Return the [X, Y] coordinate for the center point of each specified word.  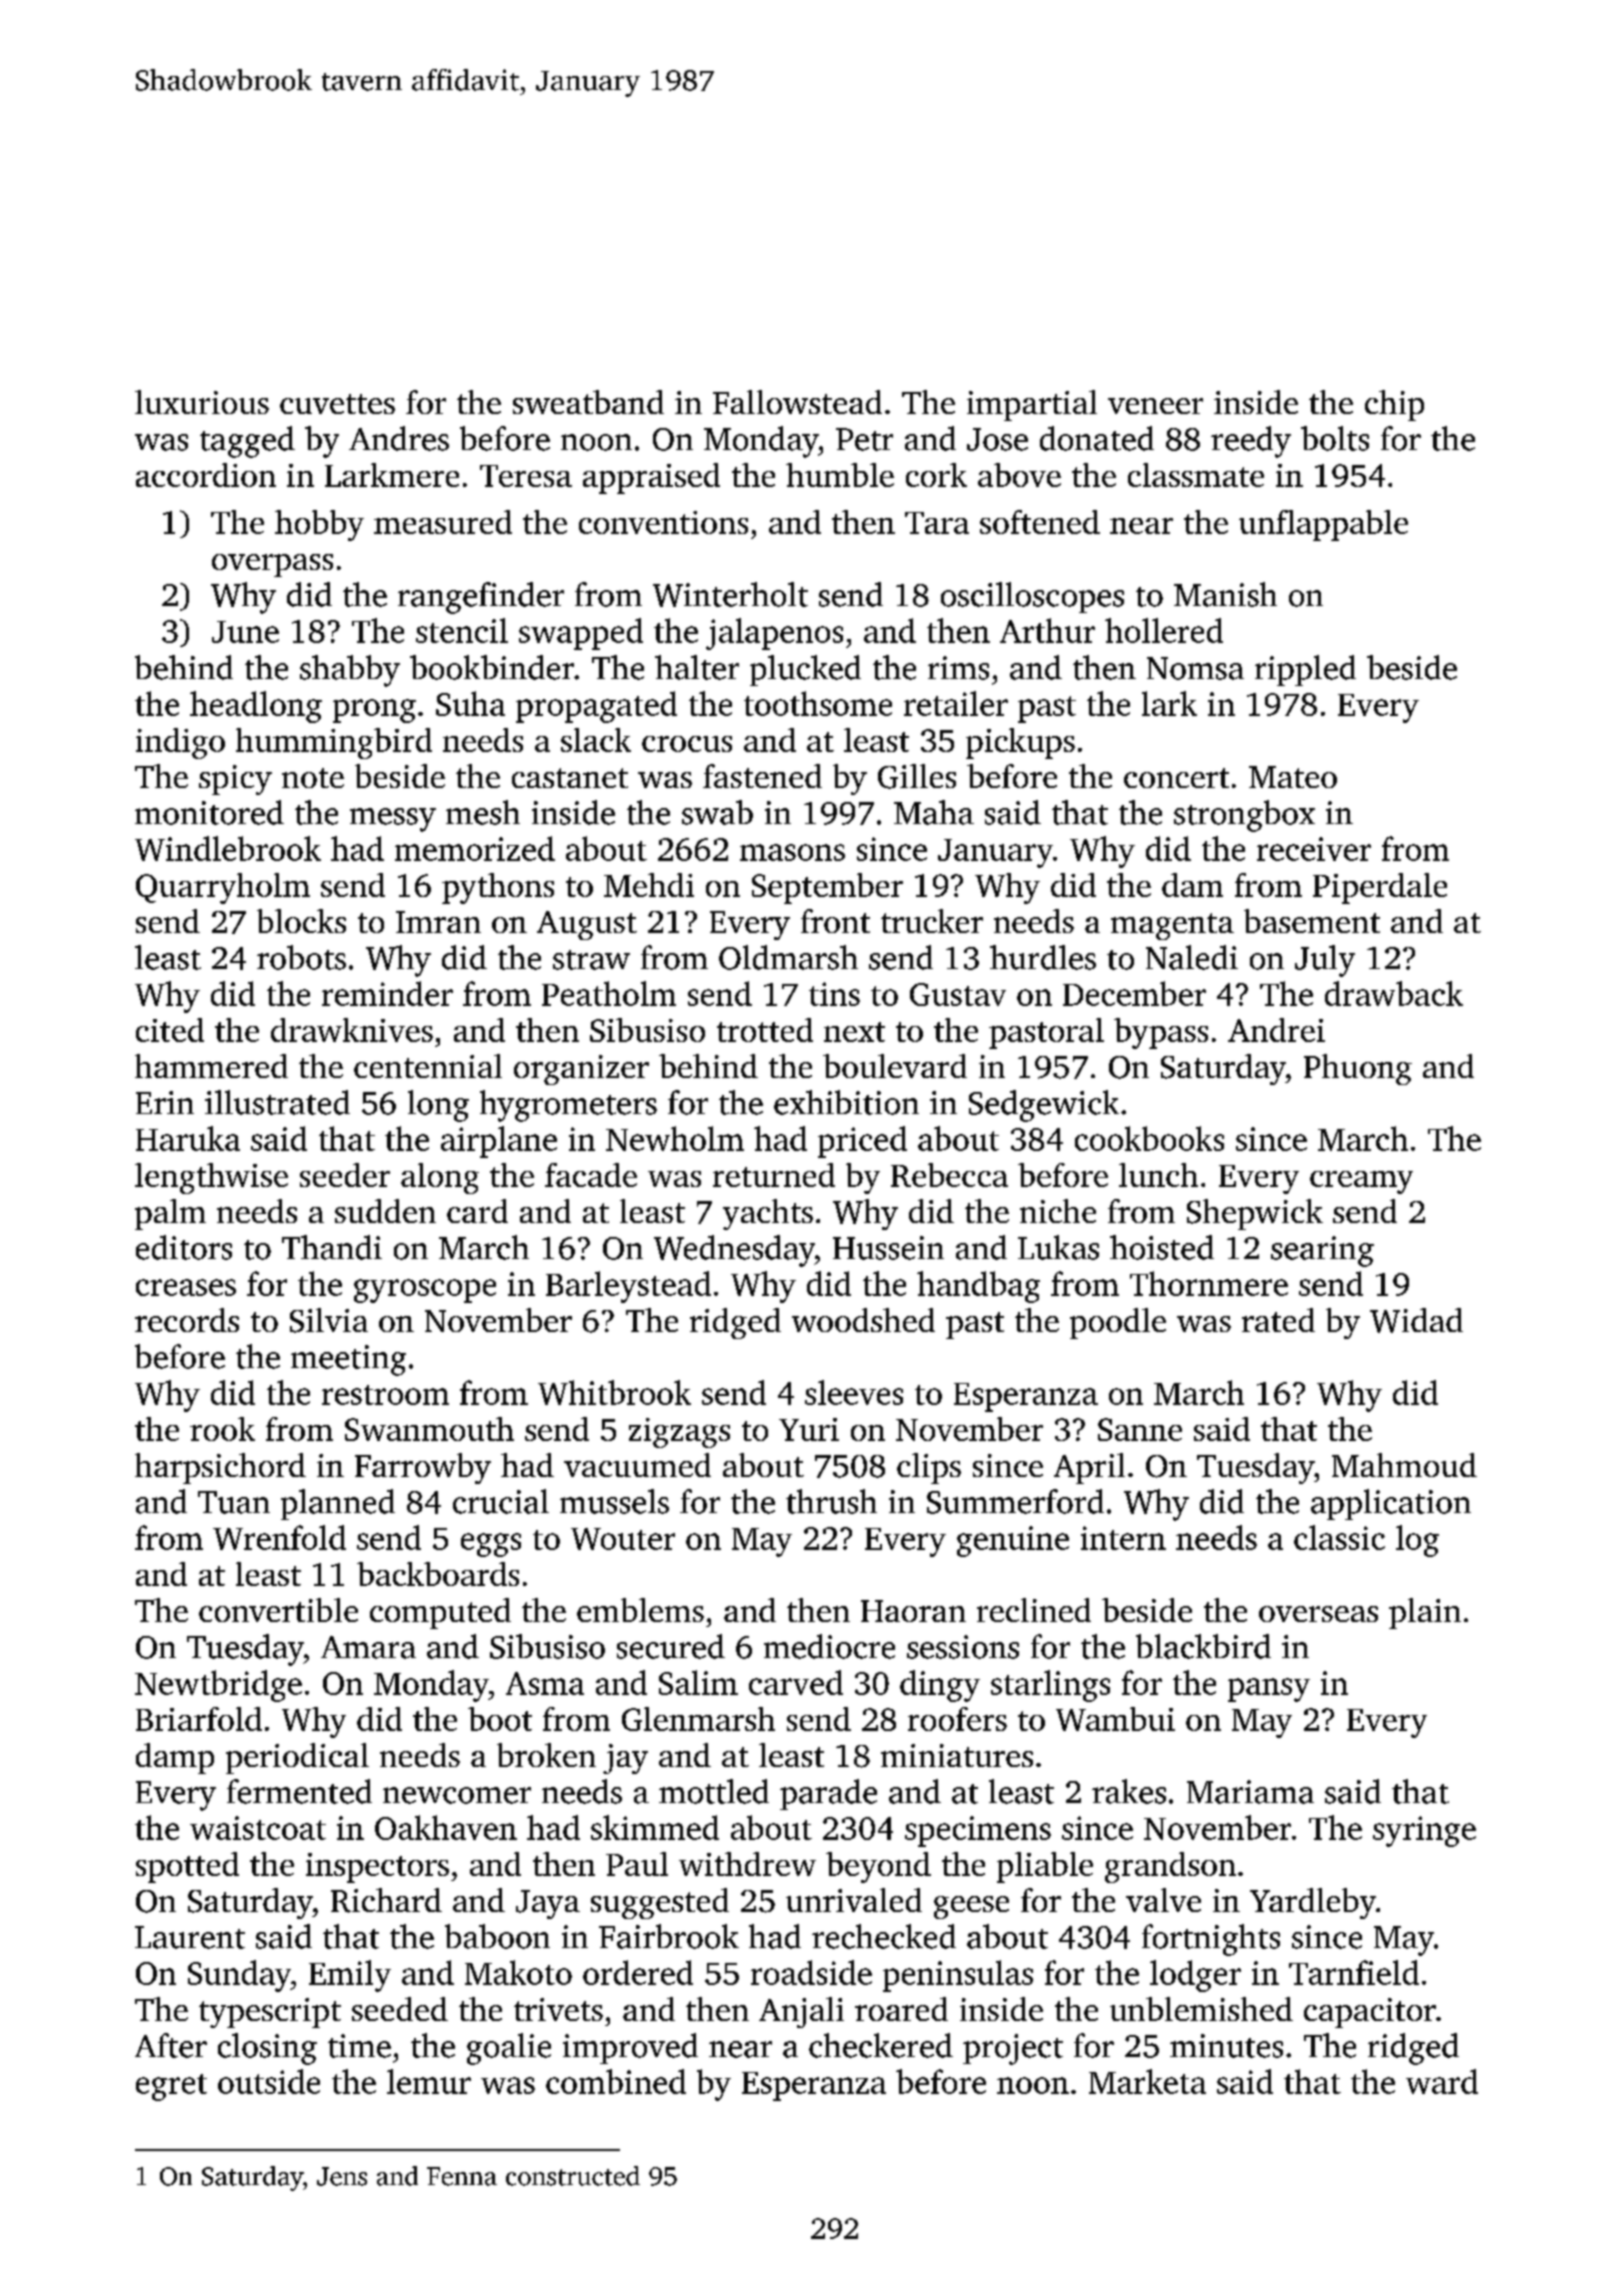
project [1013, 2049]
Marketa [1147, 2081]
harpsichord [220, 1468]
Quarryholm [223, 888]
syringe [1424, 1831]
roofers [957, 1719]
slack [596, 740]
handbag [978, 1287]
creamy [1361, 1182]
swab [717, 812]
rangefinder [481, 598]
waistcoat [258, 1828]
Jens [342, 2176]
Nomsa [1195, 668]
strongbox [1244, 816]
